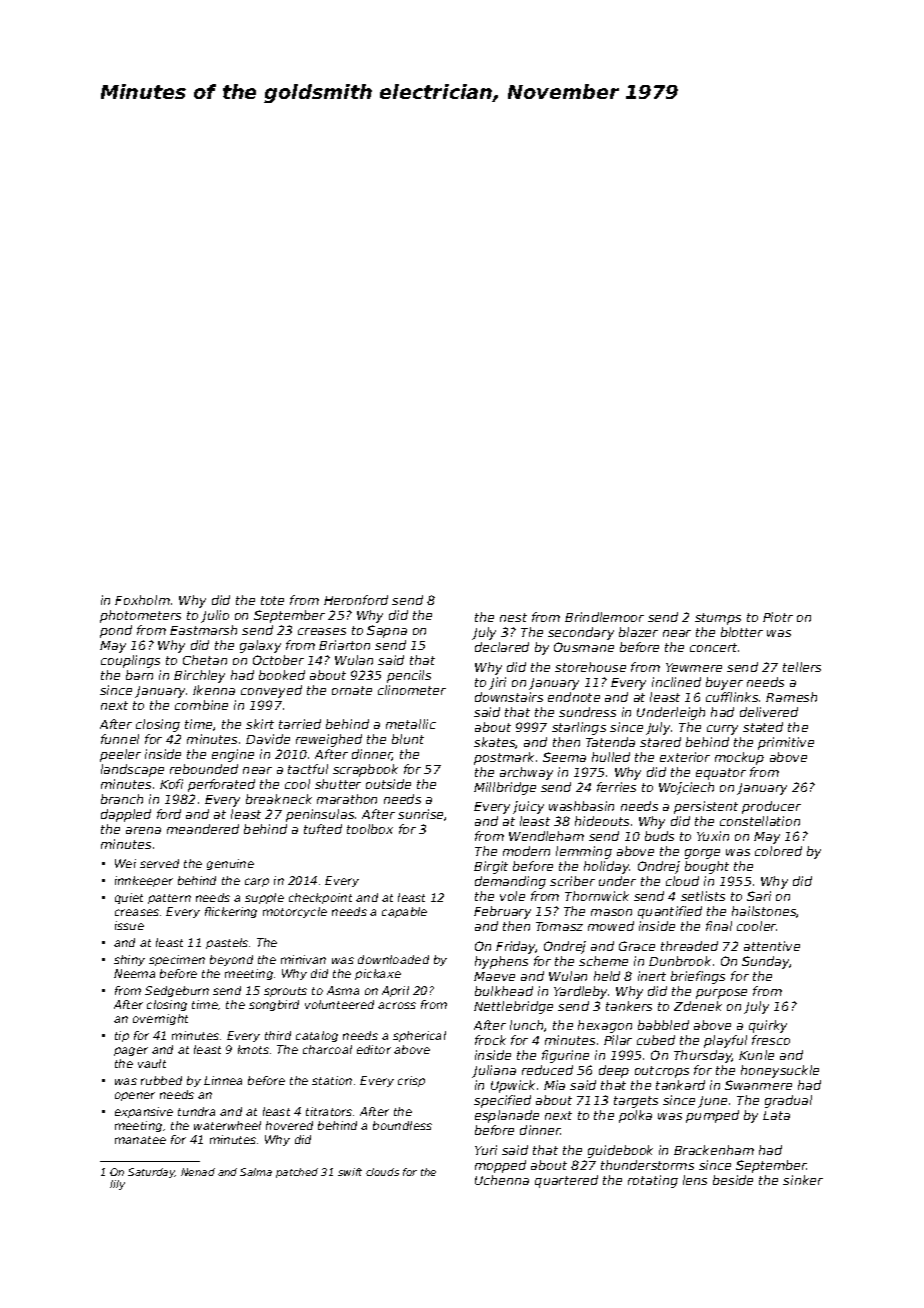  Describe the element at coordinates (724, 683) in the page. I see `buyer` at that location.
